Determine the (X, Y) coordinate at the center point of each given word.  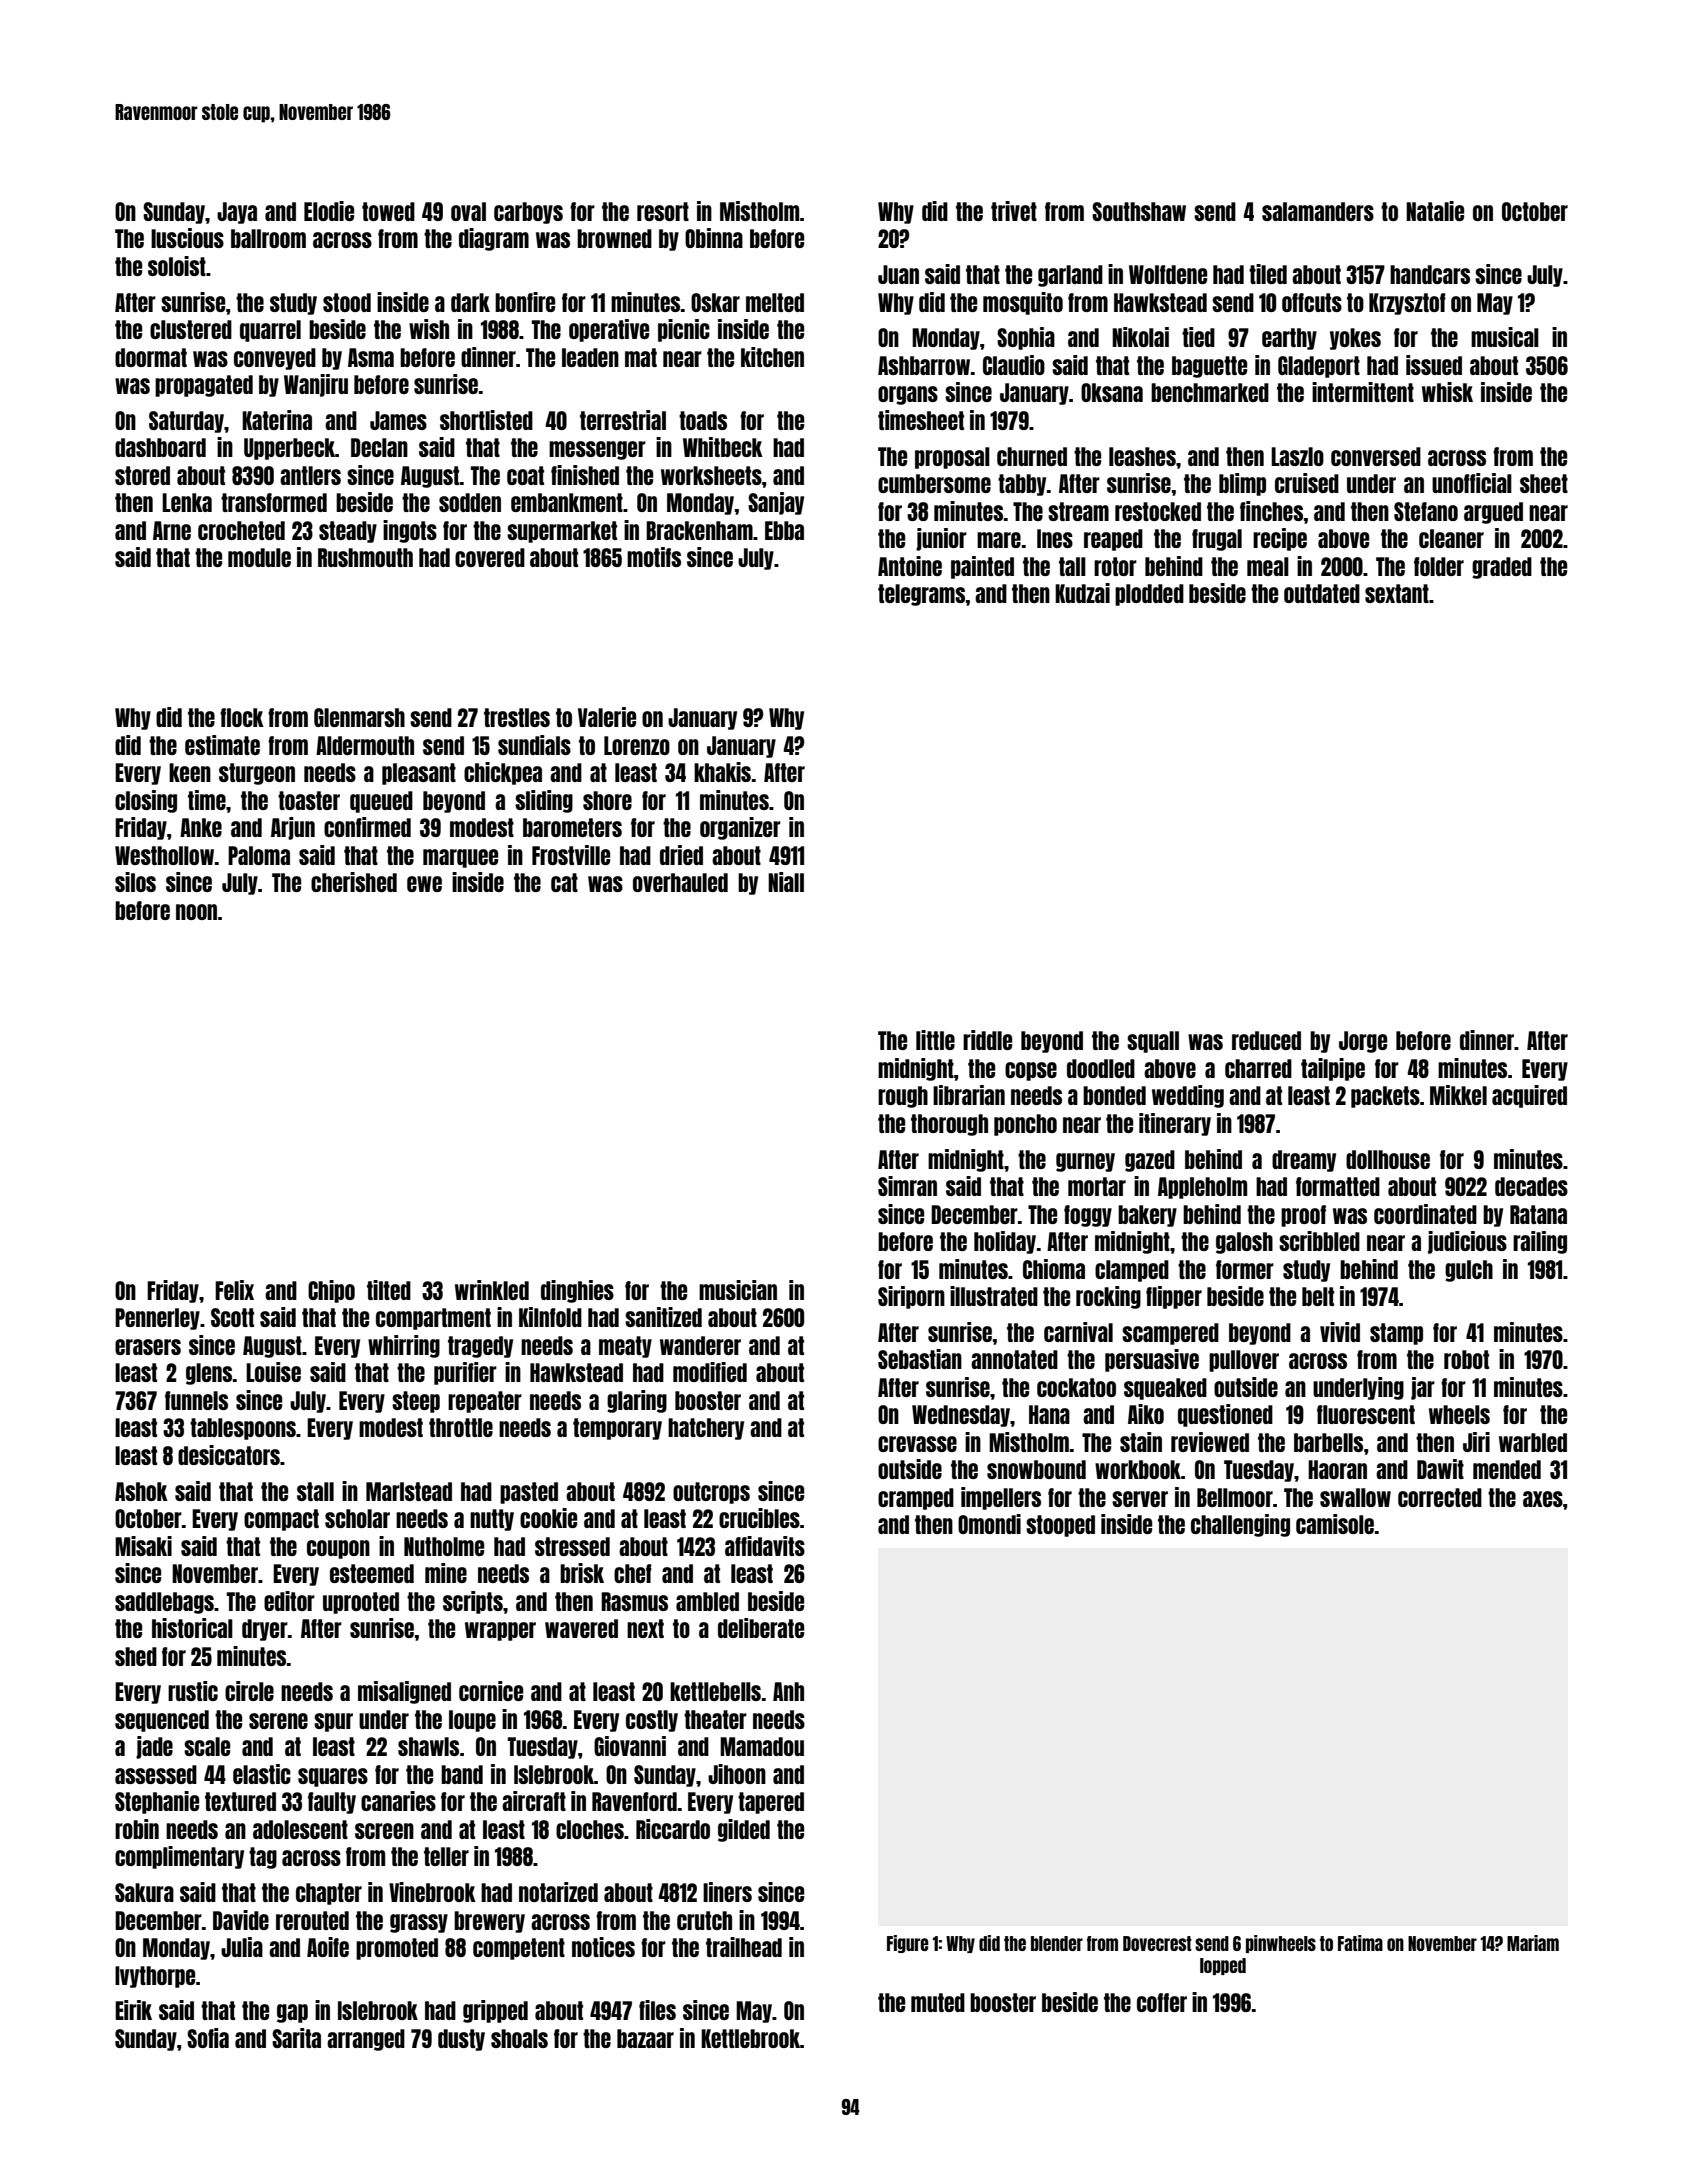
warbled (1533, 1442)
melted (775, 302)
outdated (1322, 593)
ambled (707, 1601)
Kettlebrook (750, 2038)
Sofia (208, 2038)
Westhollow (164, 855)
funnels (196, 1400)
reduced (1266, 1040)
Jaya (237, 213)
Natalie (1435, 211)
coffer (1162, 2002)
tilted (389, 1290)
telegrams (922, 595)
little (935, 1040)
